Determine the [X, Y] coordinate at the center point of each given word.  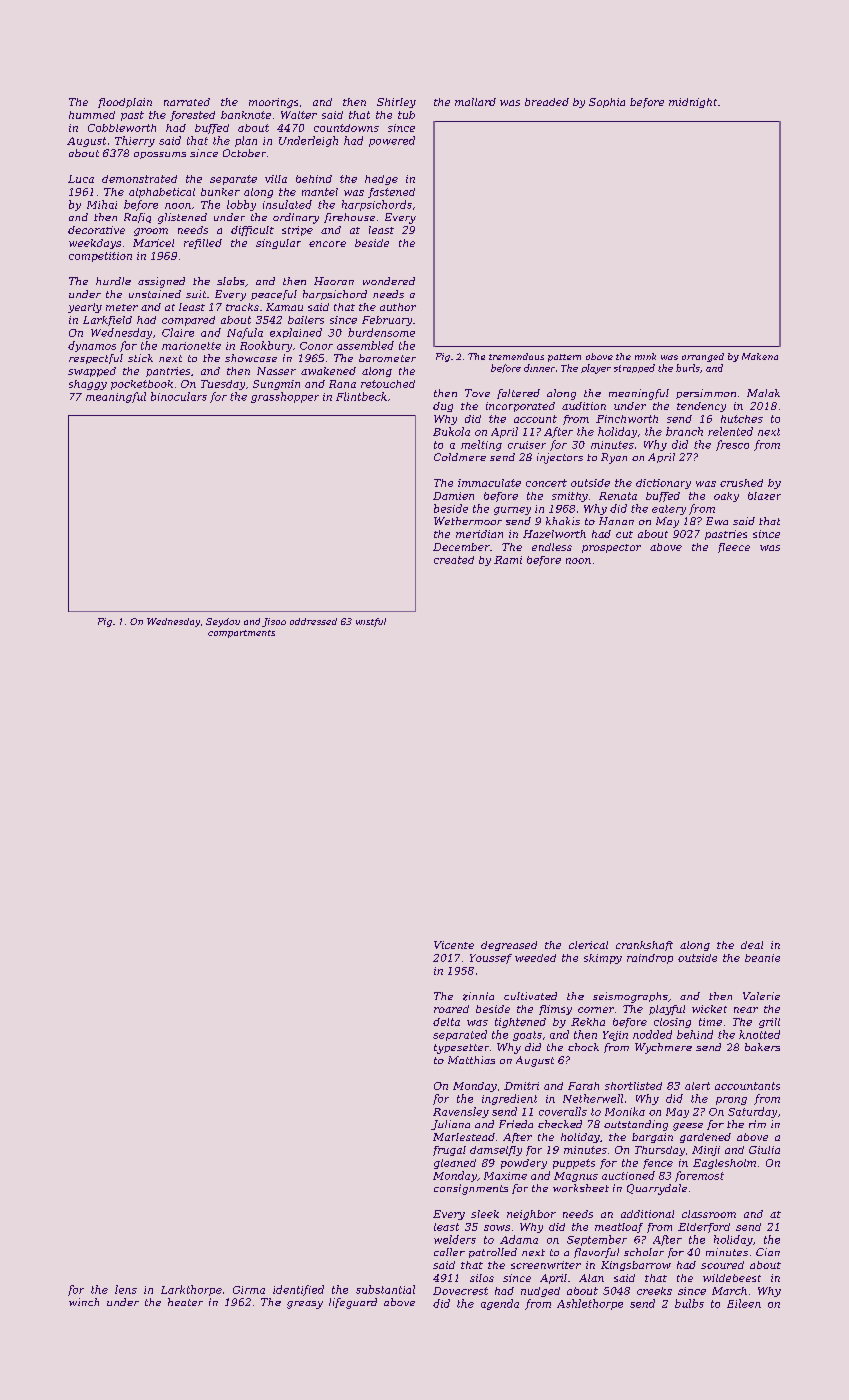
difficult [252, 231]
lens [126, 1289]
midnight [693, 103]
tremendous [516, 356]
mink [645, 356]
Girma [249, 1290]
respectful [96, 359]
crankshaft [644, 946]
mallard [475, 102]
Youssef [491, 959]
